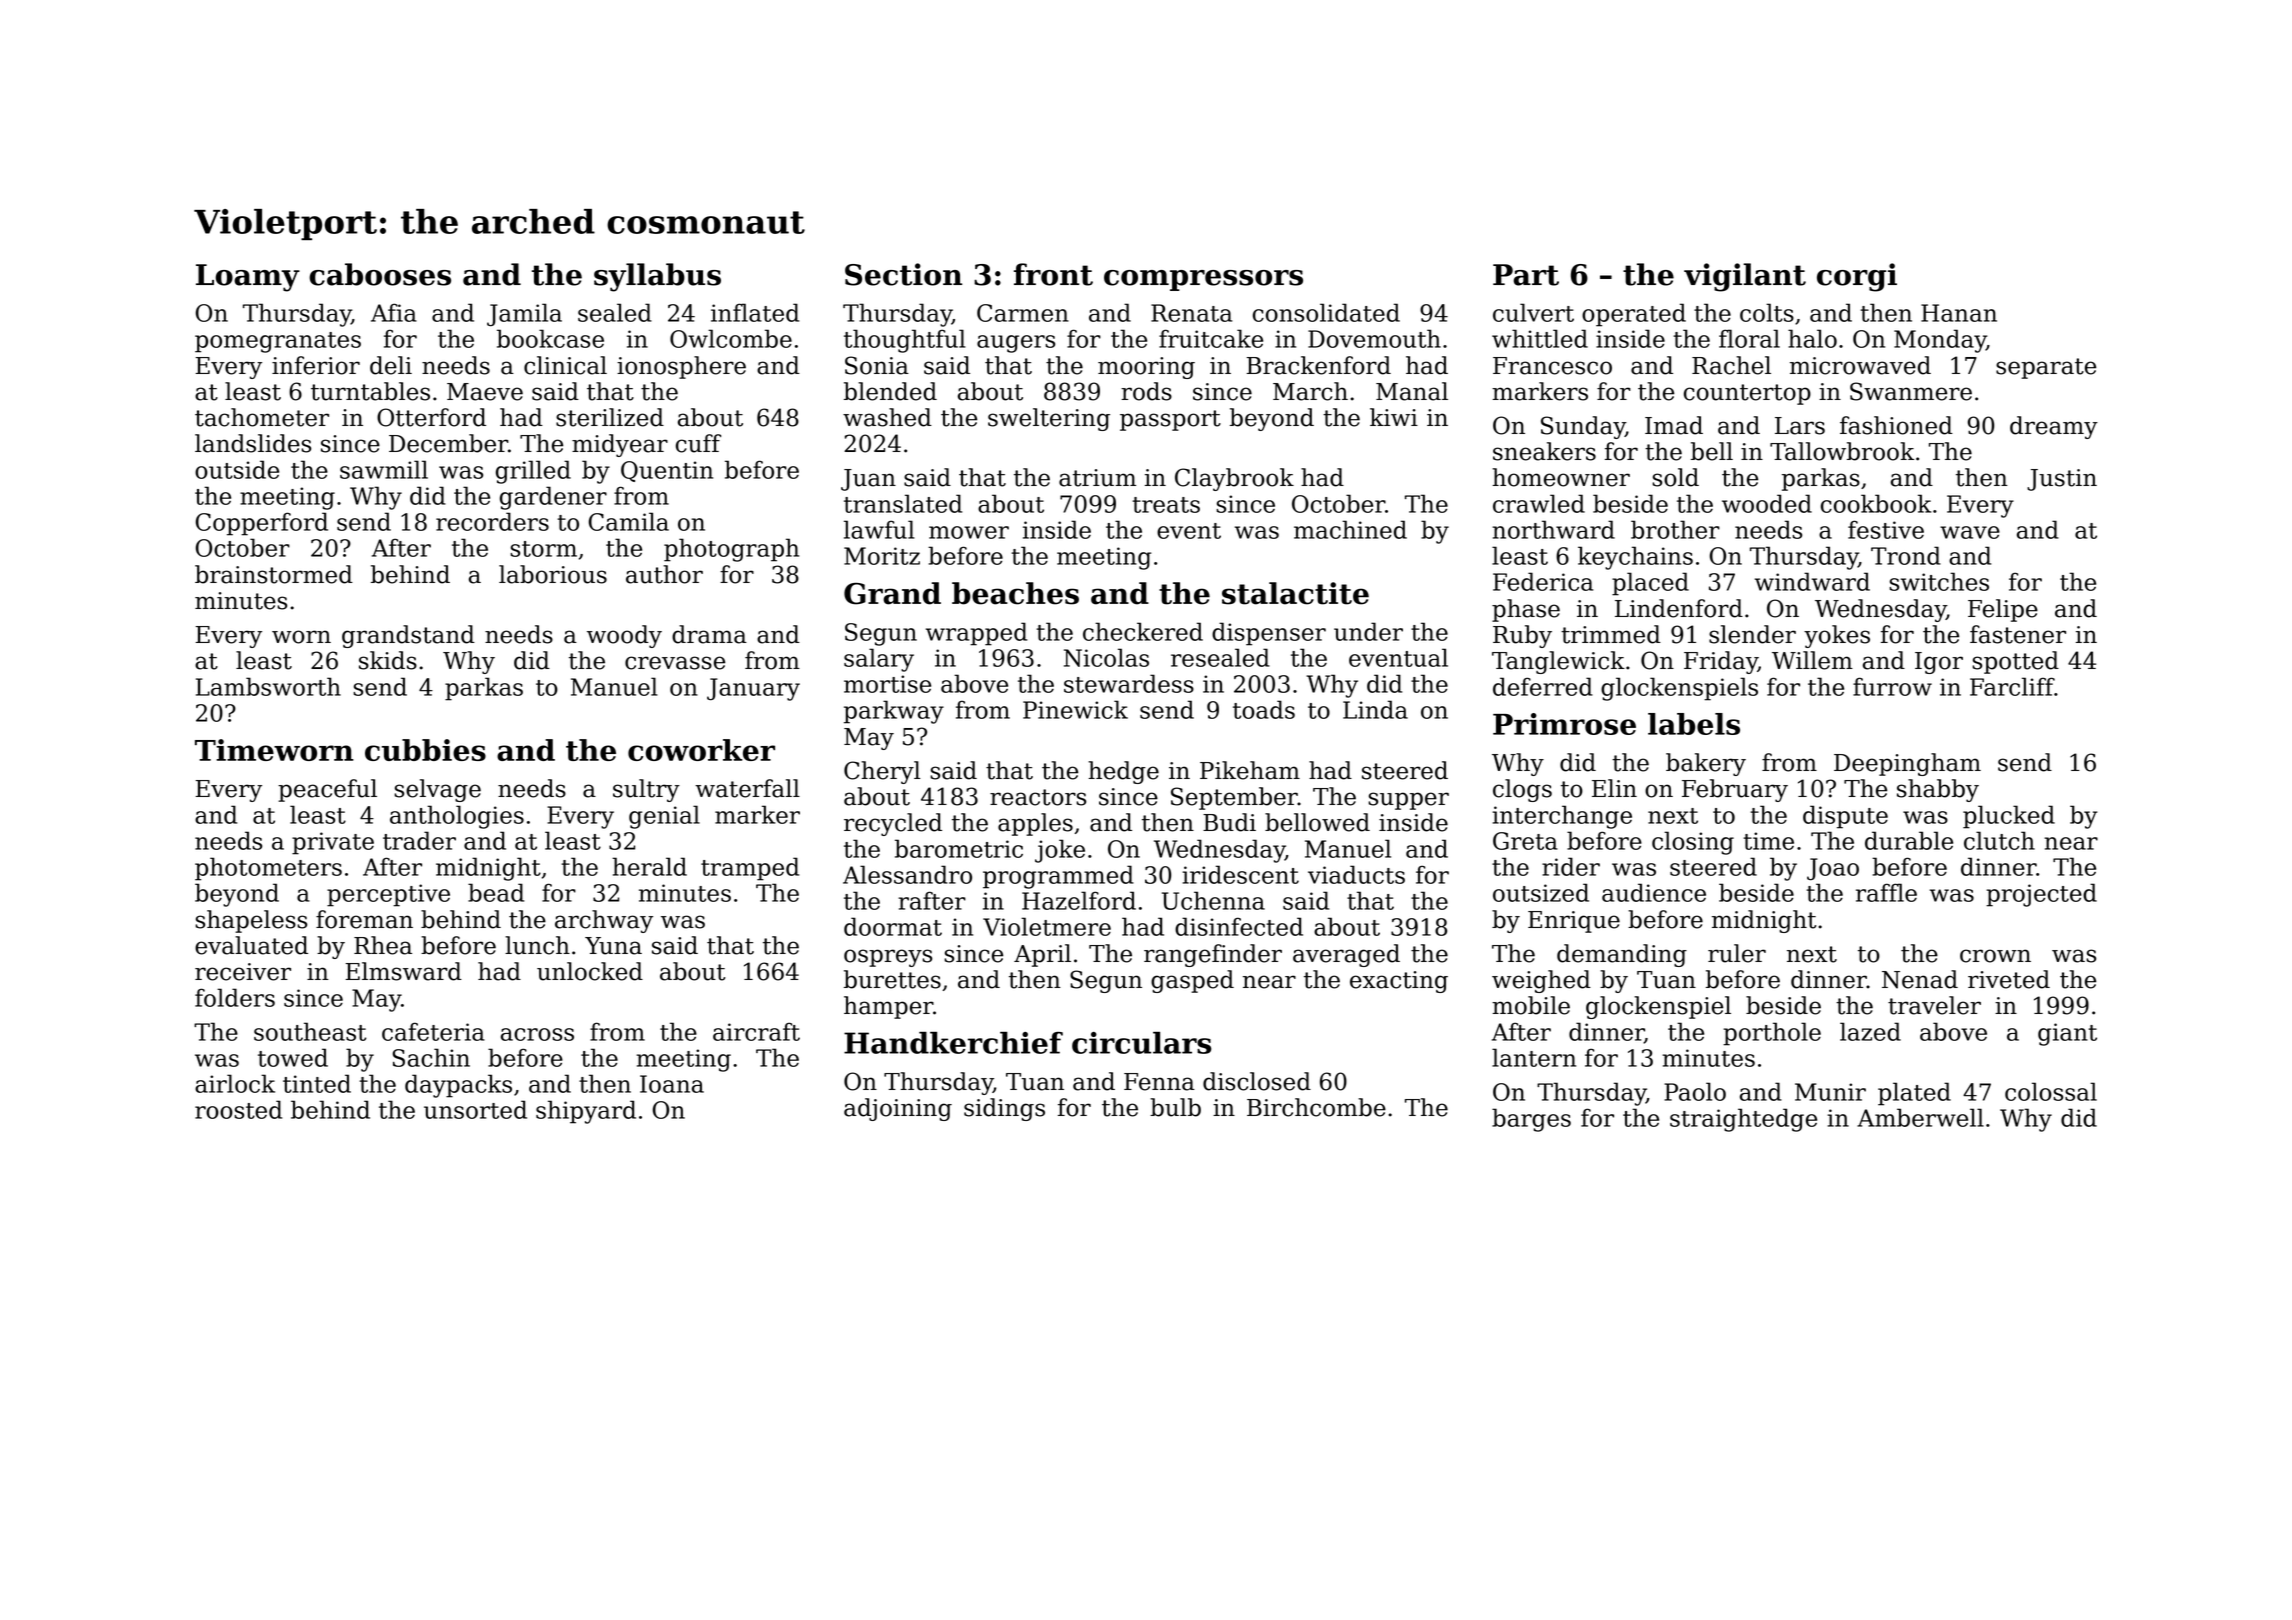 Image resolution: width=2292 pixels, height=1620 pixels. Describe the element at coordinates (1939, 581) in the screenshot. I see `switches` at that location.
